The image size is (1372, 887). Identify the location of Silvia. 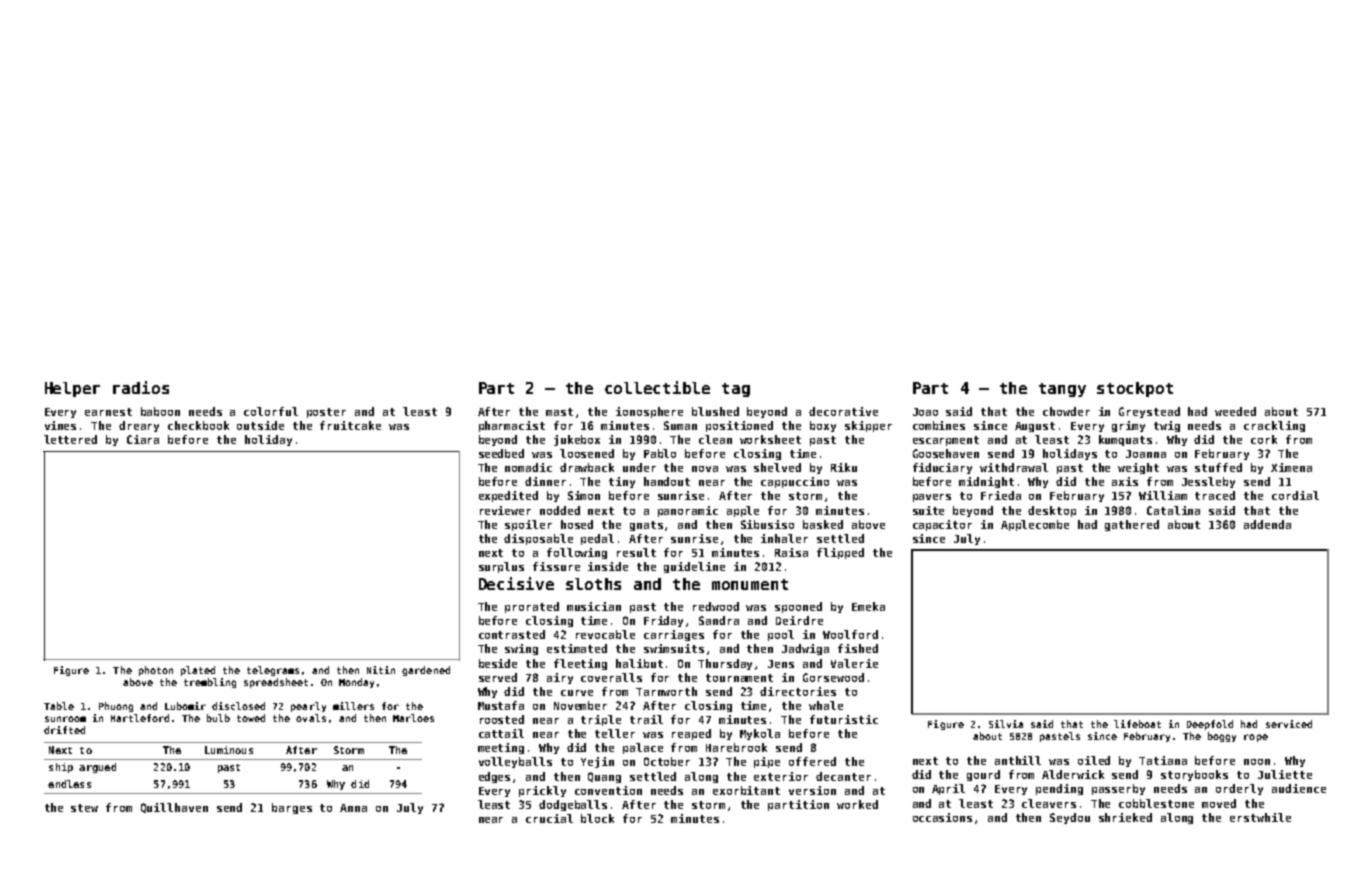
(1006, 724).
